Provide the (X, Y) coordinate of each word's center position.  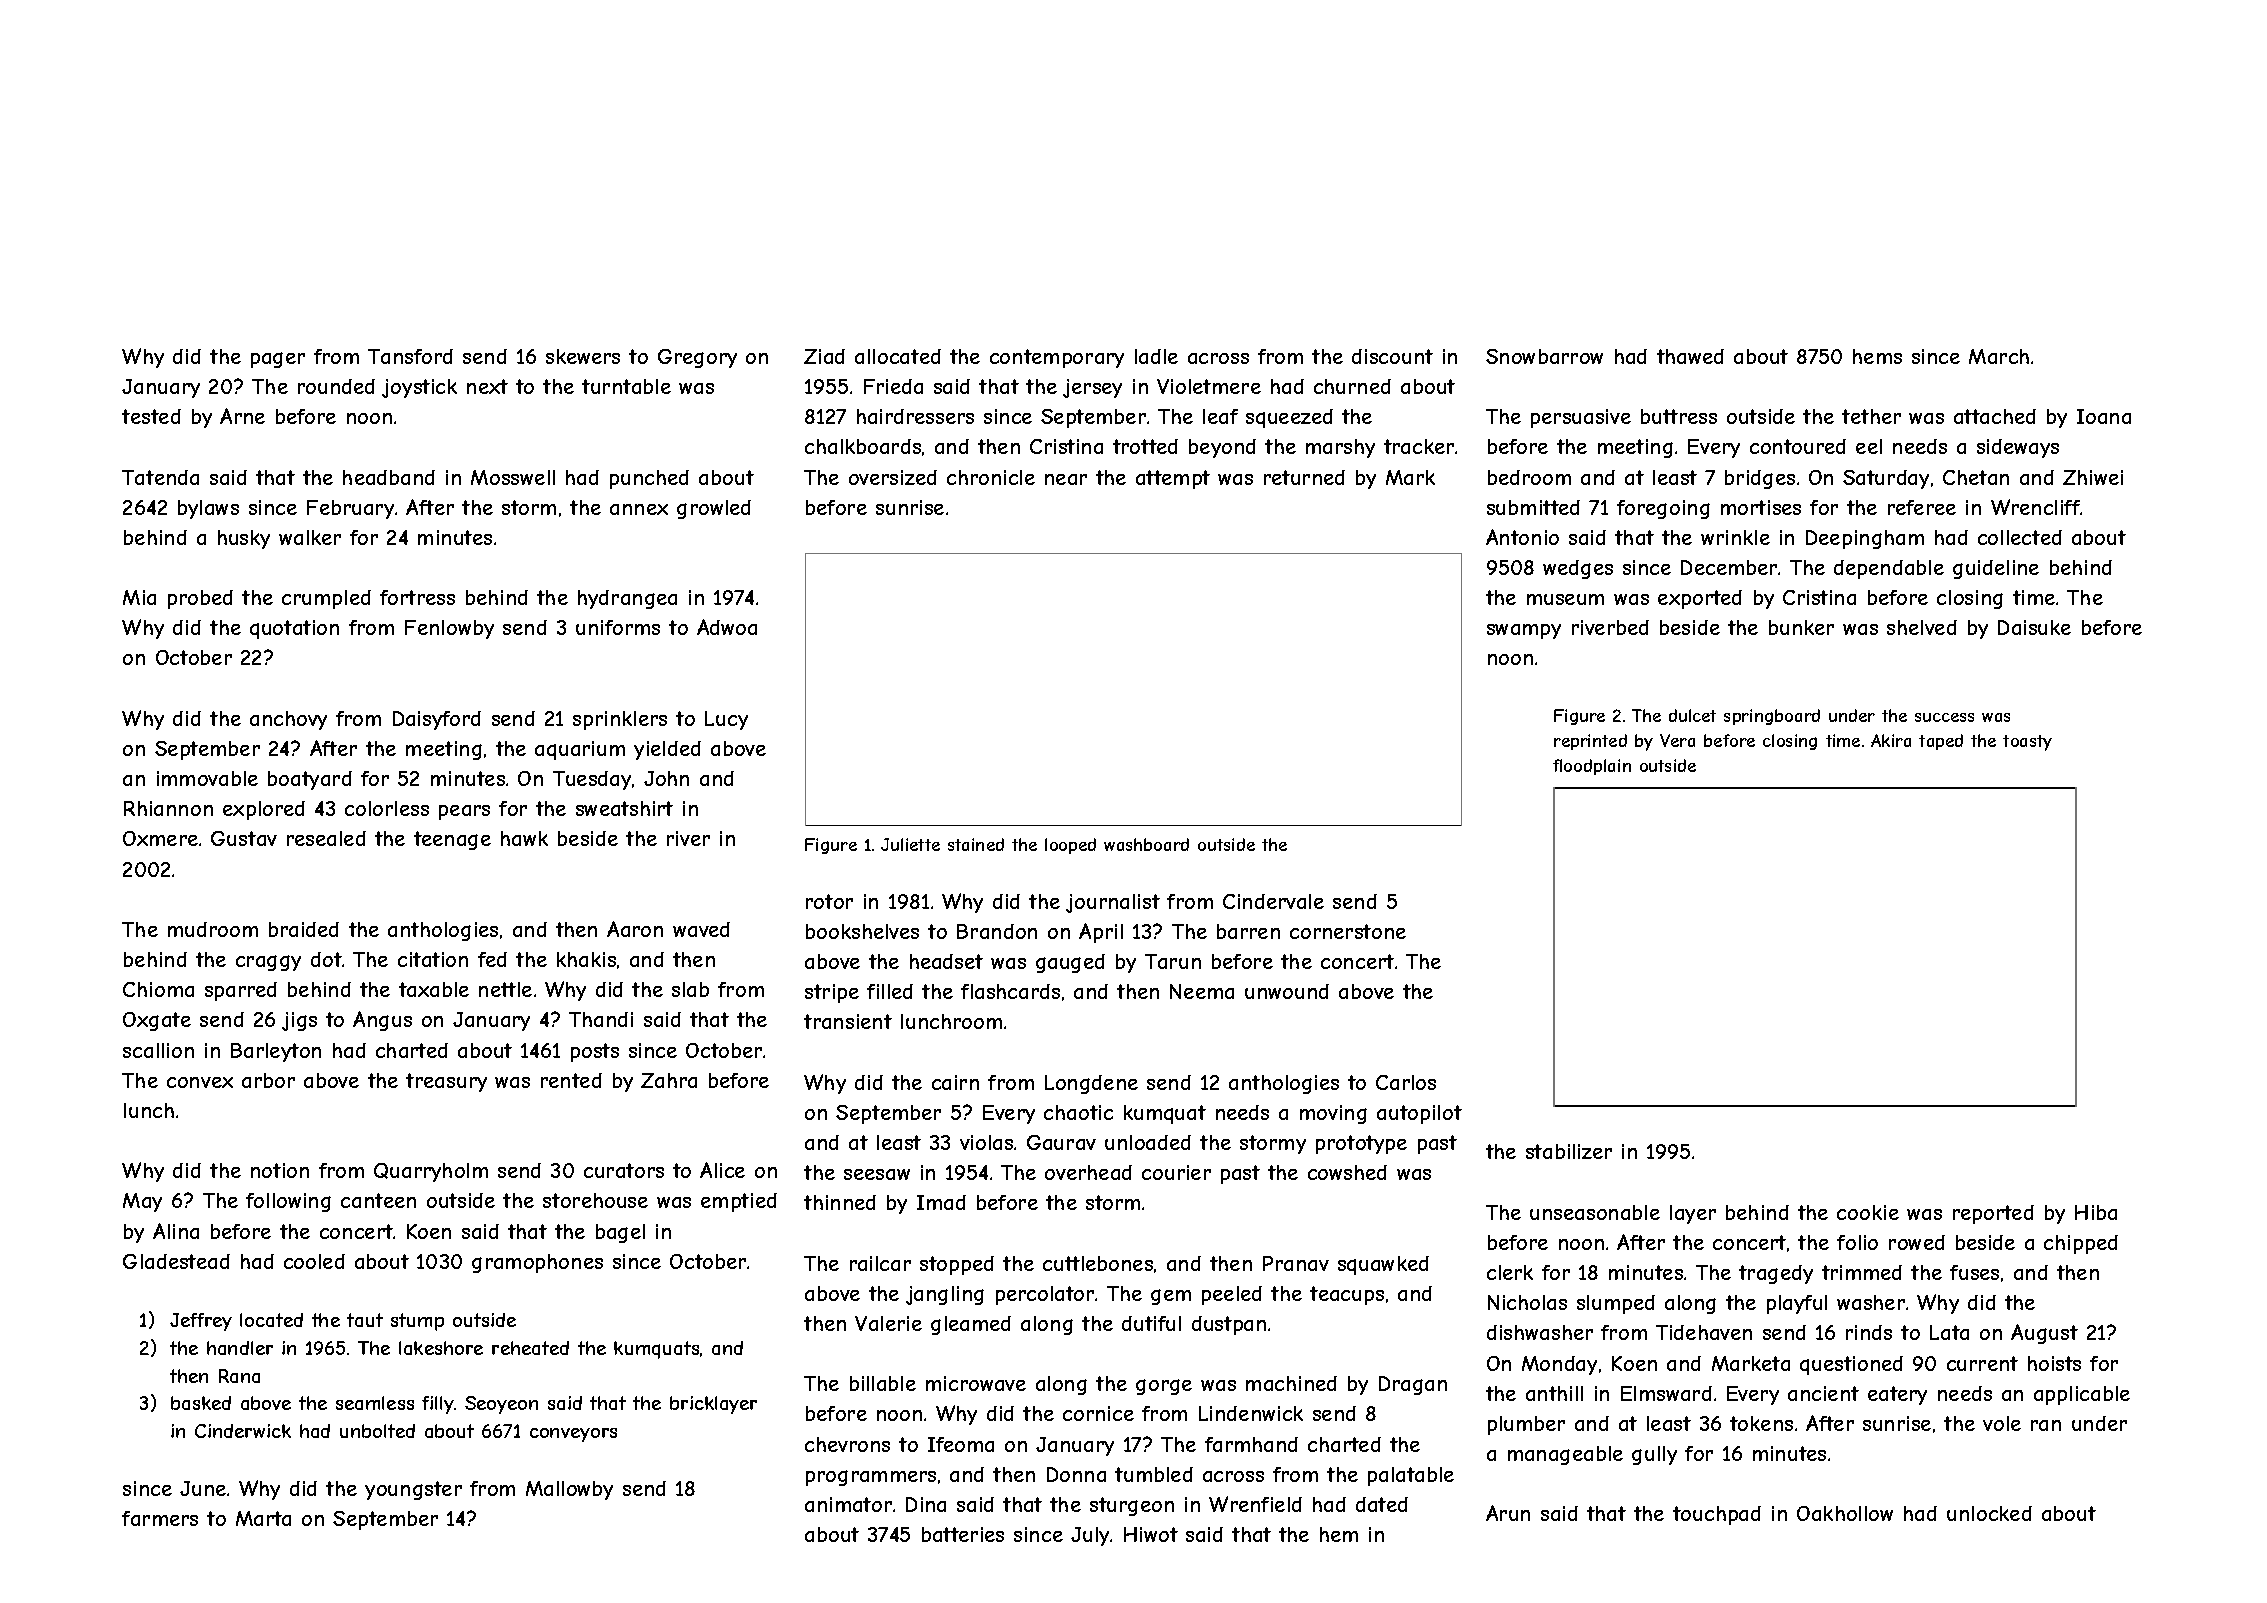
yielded (667, 750)
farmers (160, 1518)
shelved (1922, 627)
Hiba (2096, 1212)
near (1066, 479)
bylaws (208, 509)
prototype (1361, 1144)
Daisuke (2034, 627)
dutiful (1151, 1323)
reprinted (1590, 742)
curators (624, 1170)
